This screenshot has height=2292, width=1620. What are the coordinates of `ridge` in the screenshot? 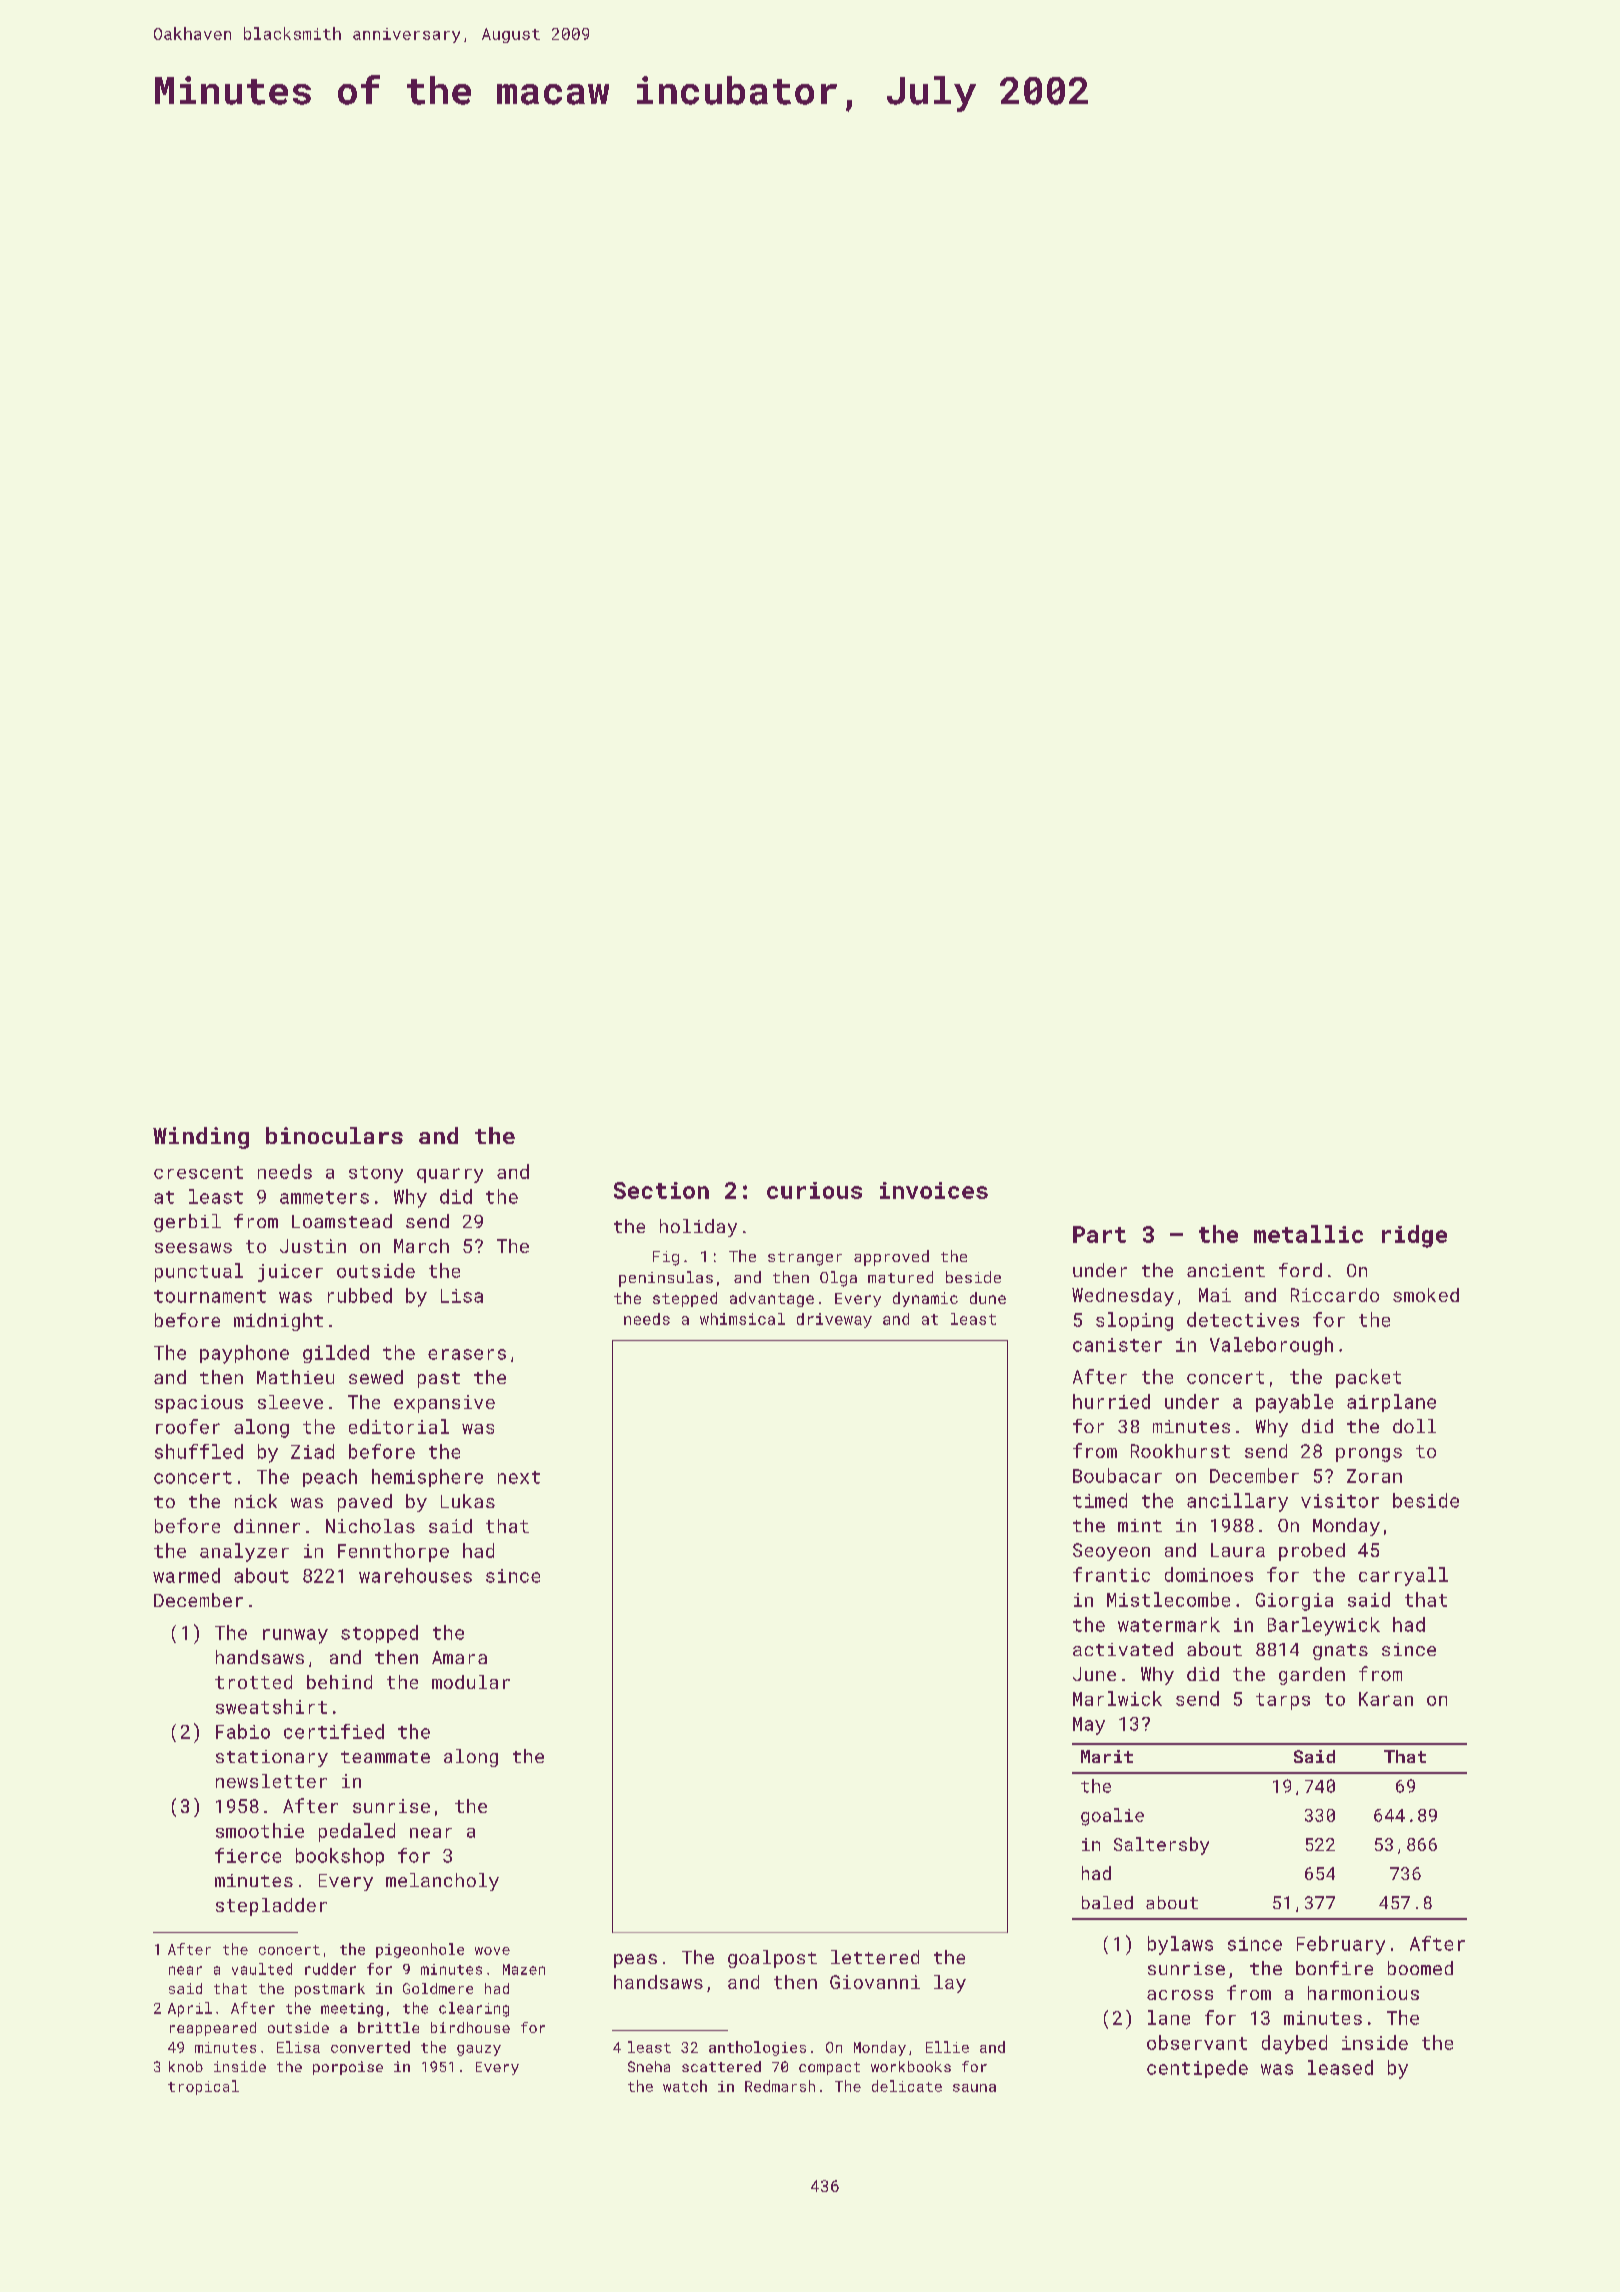 It's located at (1414, 1236).
